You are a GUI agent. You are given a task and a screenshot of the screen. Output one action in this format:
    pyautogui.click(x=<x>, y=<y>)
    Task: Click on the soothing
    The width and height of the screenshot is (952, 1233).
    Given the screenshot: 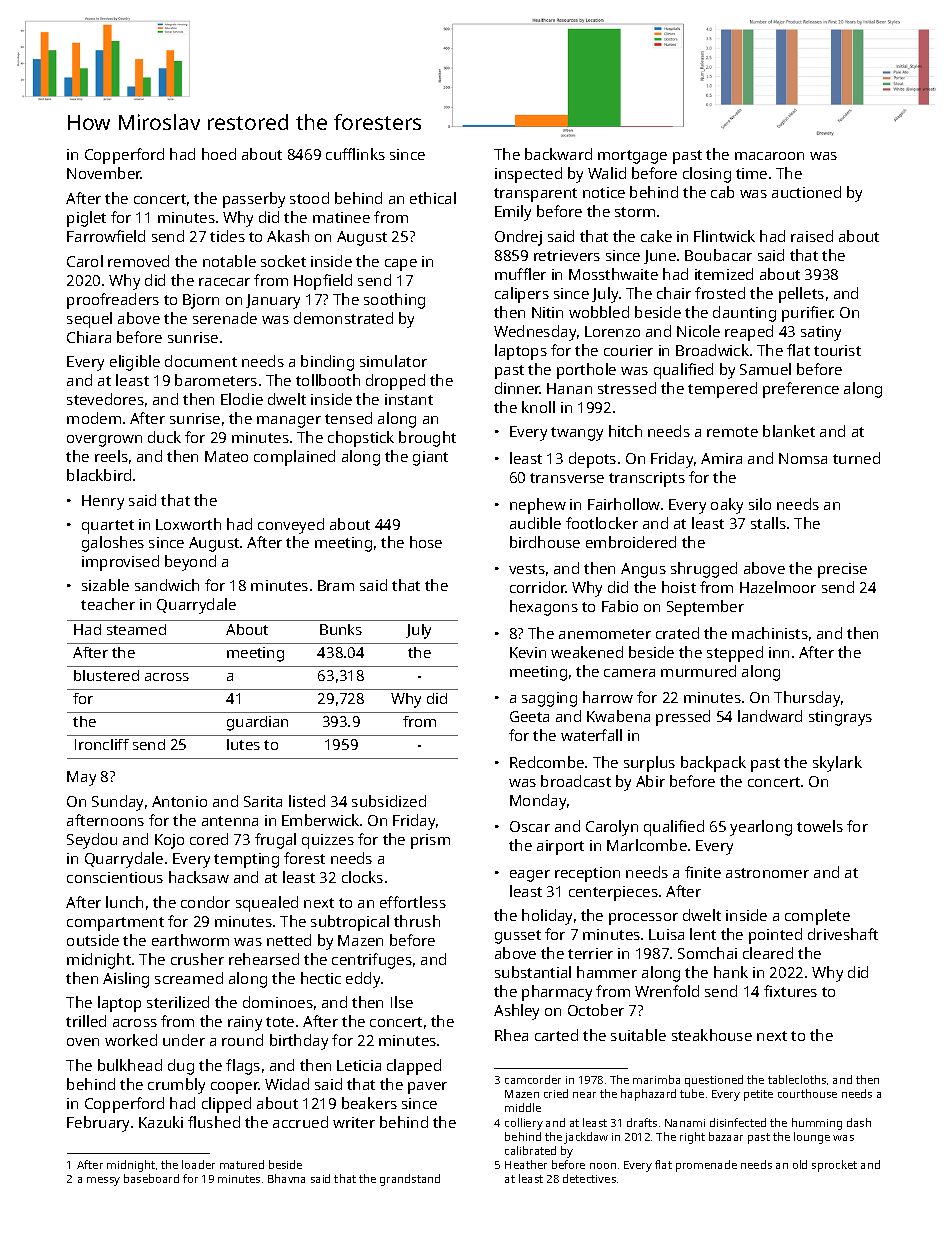 What is the action you would take?
    pyautogui.click(x=394, y=301)
